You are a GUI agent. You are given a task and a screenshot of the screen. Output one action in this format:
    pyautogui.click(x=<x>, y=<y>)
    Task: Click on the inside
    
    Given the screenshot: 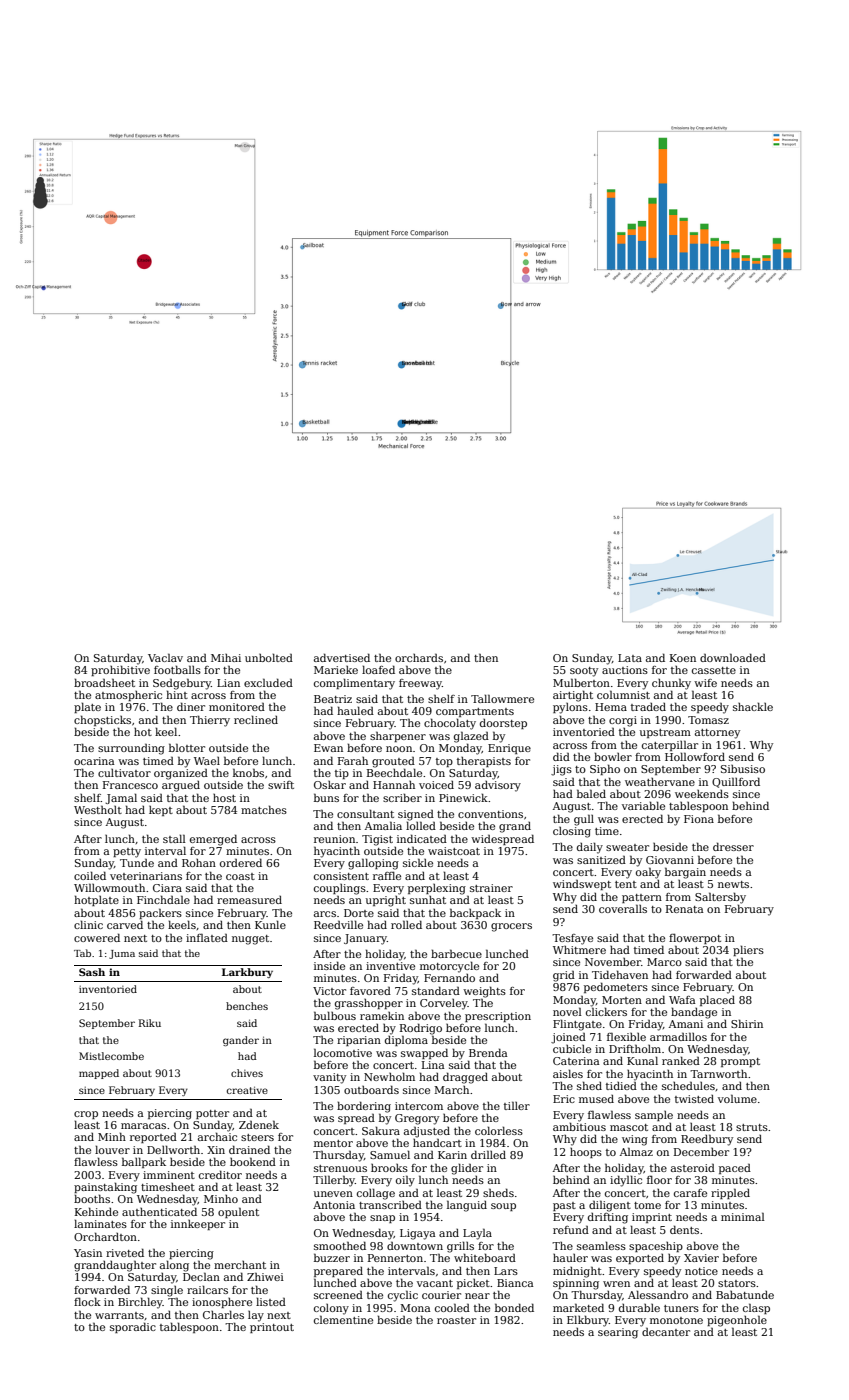 What is the action you would take?
    pyautogui.click(x=329, y=965)
